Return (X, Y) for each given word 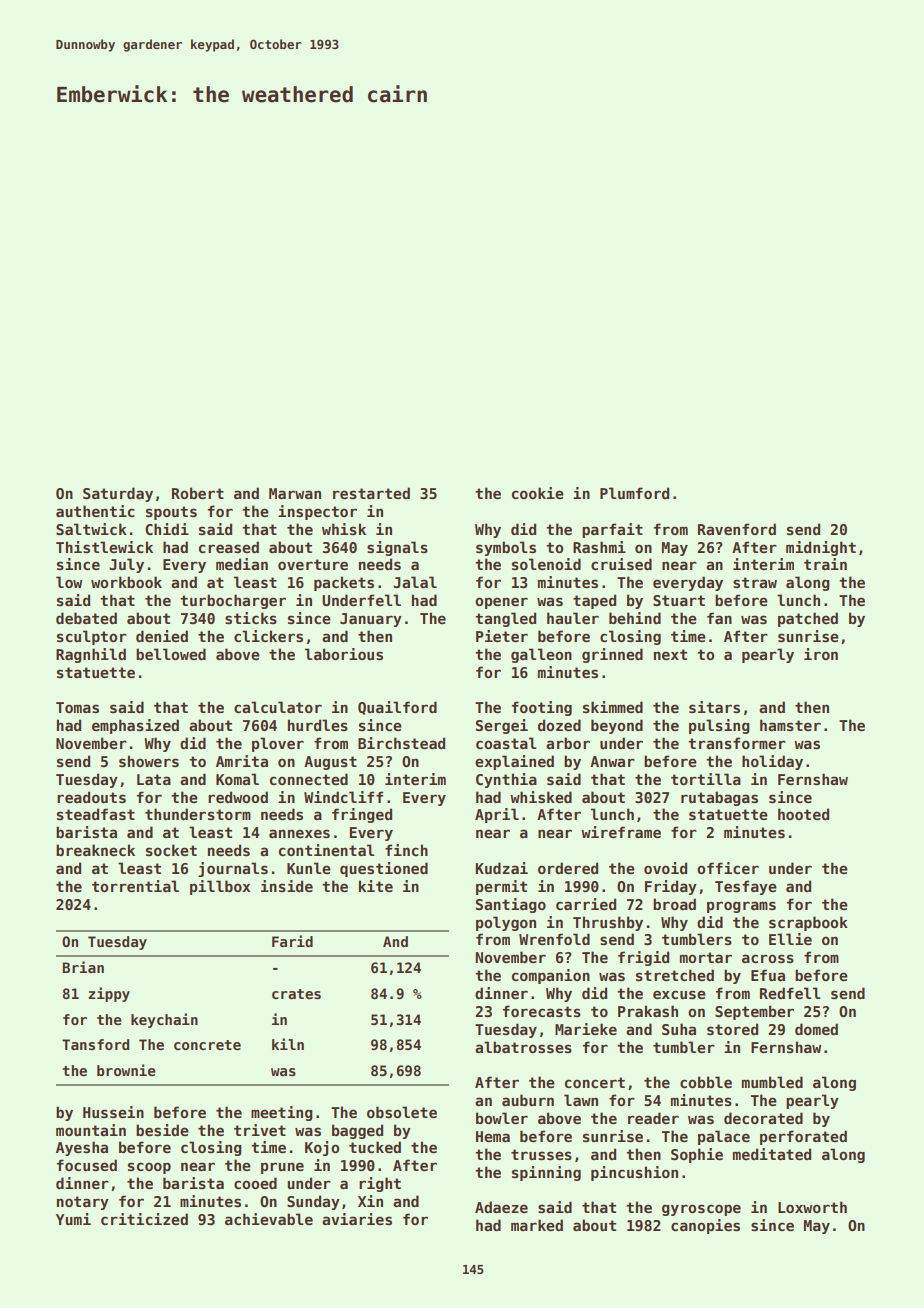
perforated (803, 1137)
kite (376, 886)
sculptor (92, 637)
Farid (292, 941)
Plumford (634, 493)
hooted (803, 814)
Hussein (113, 1112)
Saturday (118, 494)
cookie (538, 493)
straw (755, 582)
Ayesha (82, 1148)
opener (501, 603)
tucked (375, 1147)
